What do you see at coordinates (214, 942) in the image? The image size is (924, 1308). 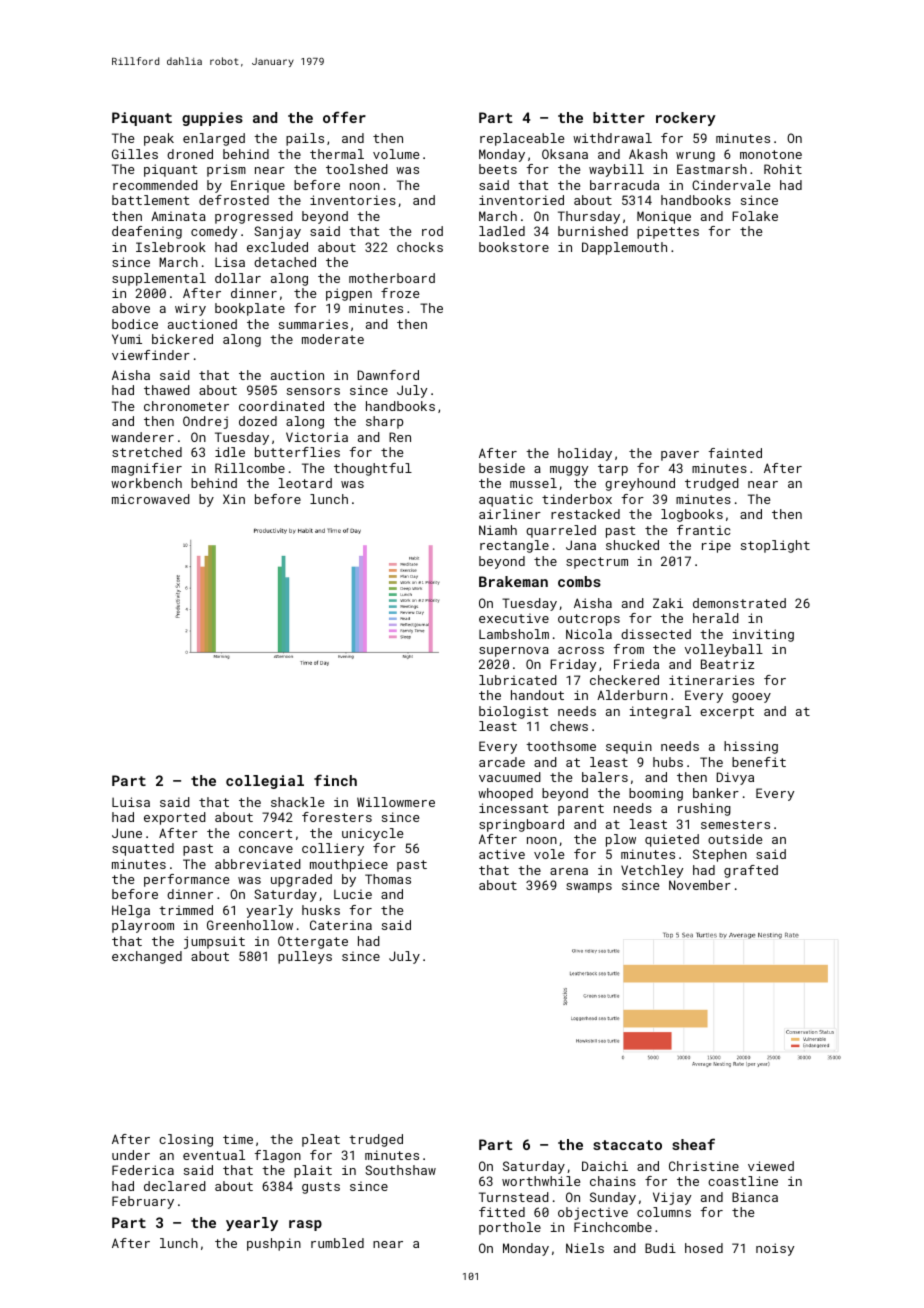 I see `jumpsuit` at bounding box center [214, 942].
